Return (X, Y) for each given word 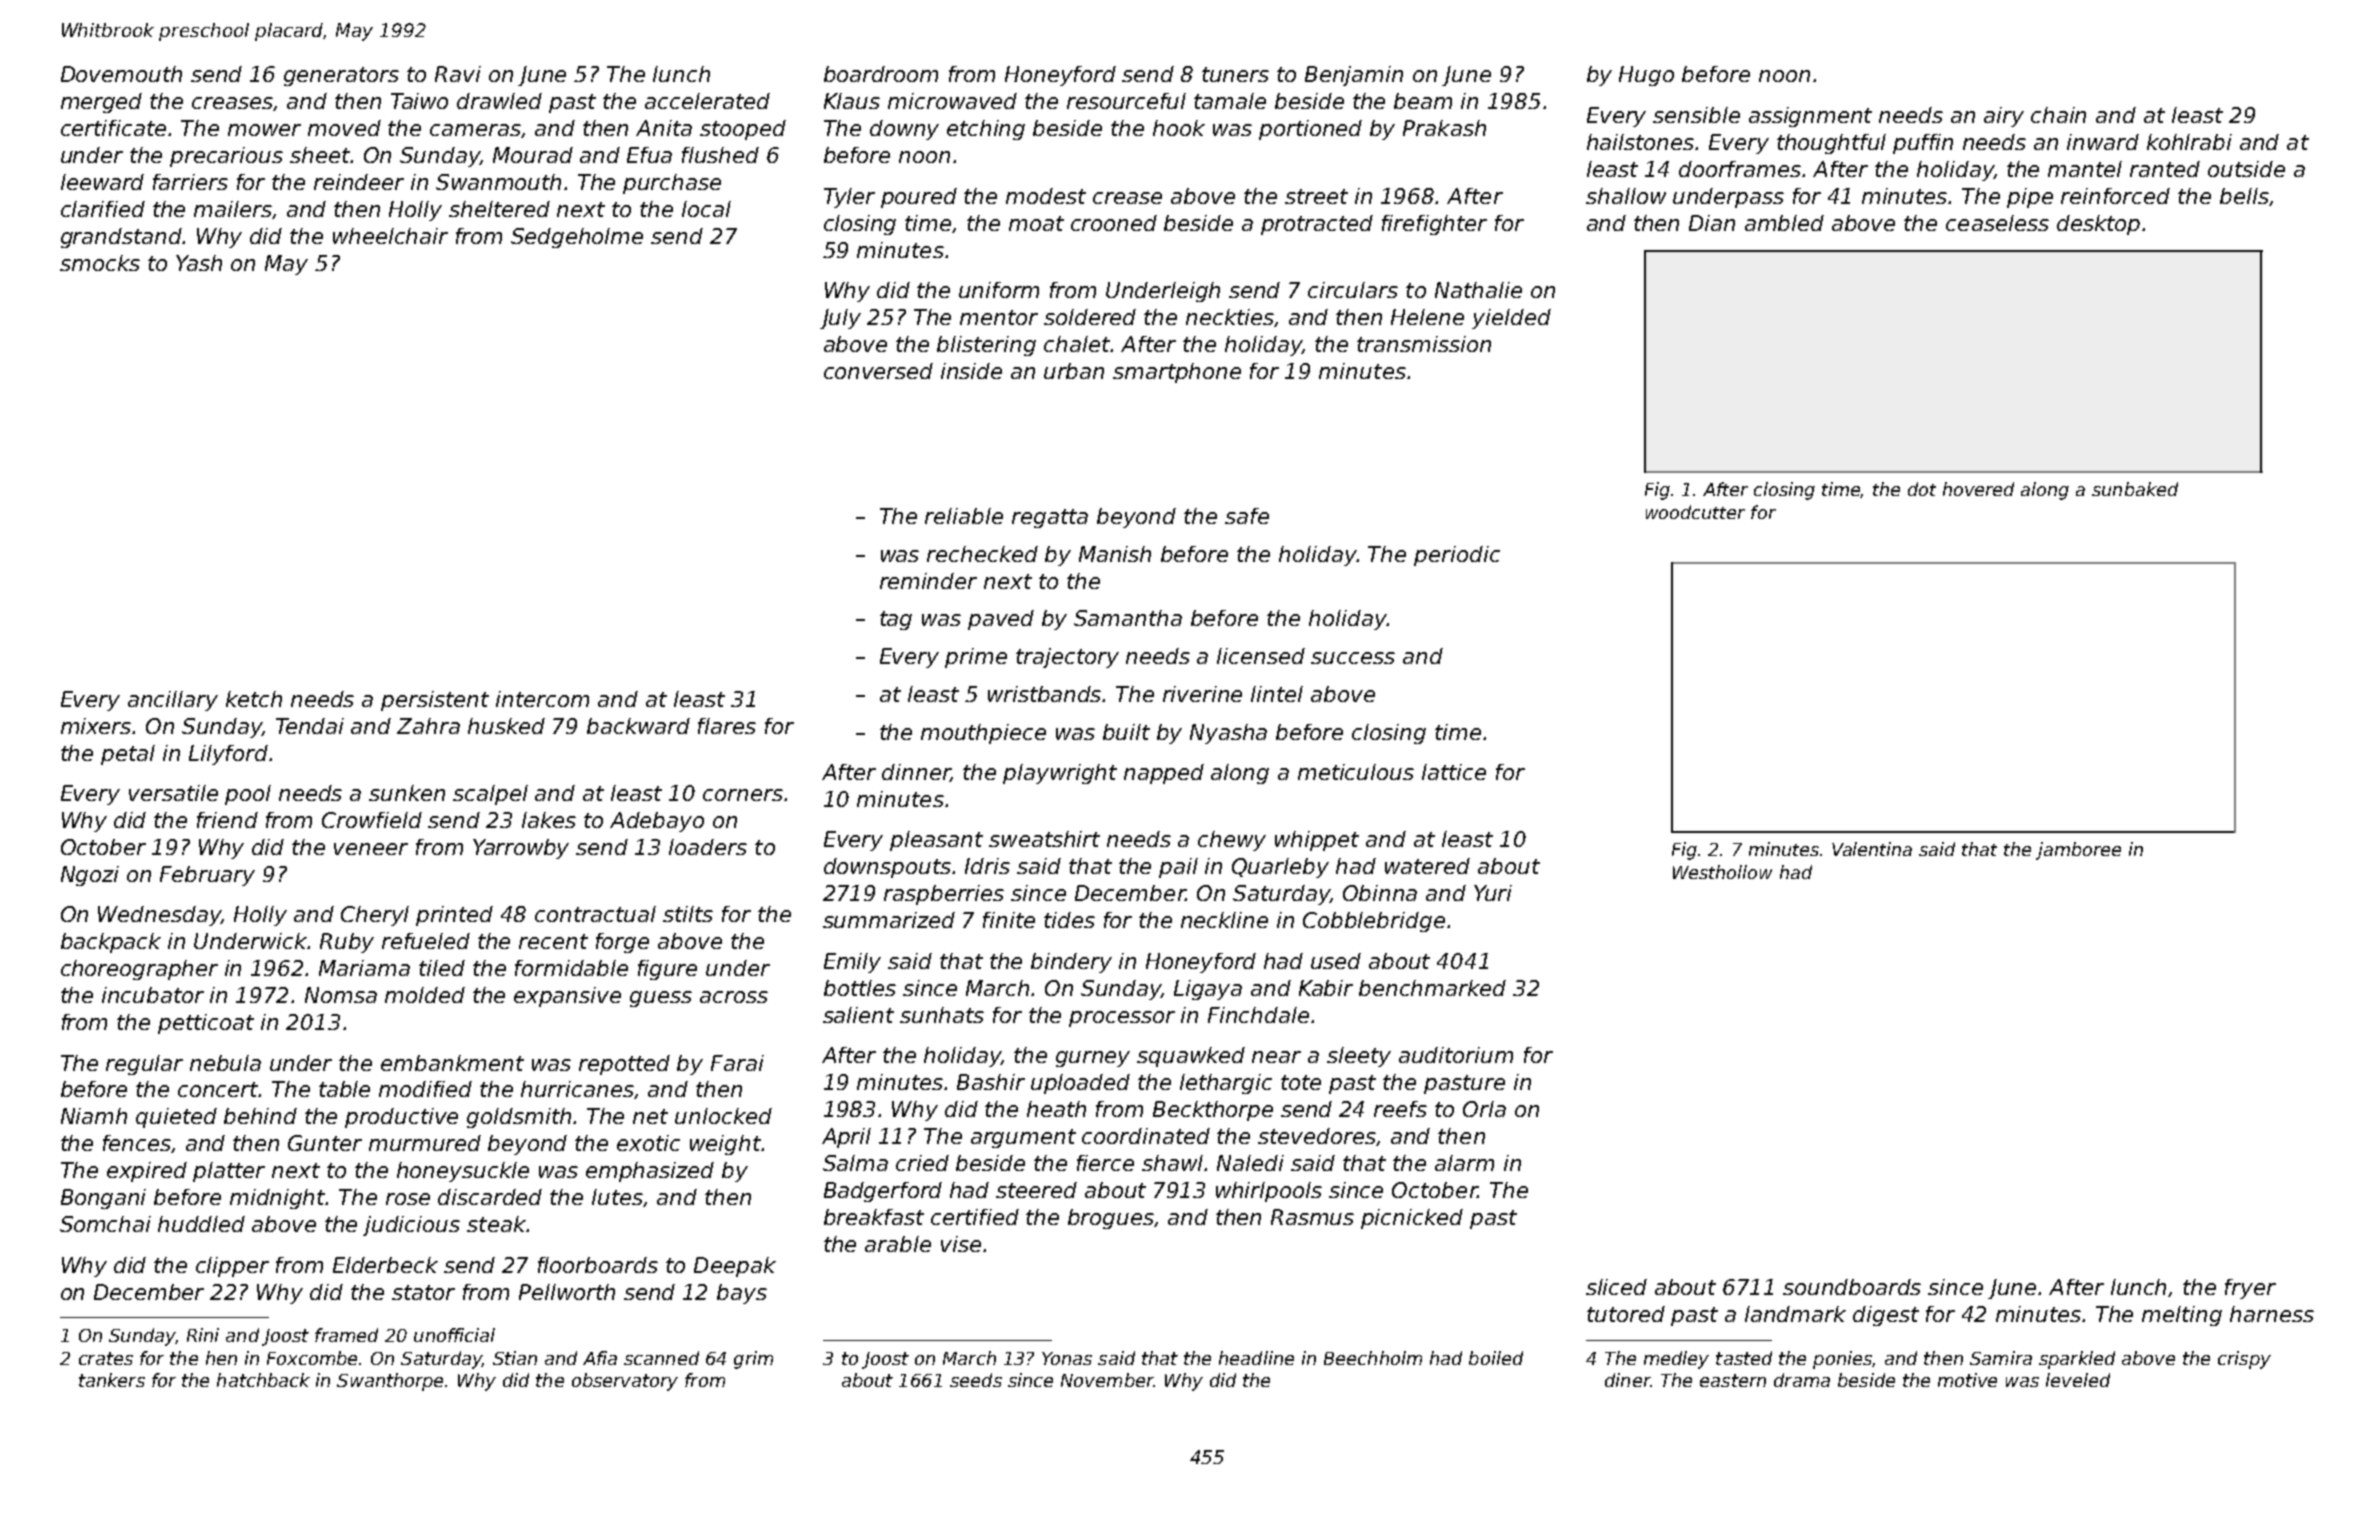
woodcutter (1695, 512)
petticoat (206, 1024)
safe (1247, 516)
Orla (1484, 1109)
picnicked (1412, 1219)
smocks (100, 263)
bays (742, 1294)
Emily (852, 963)
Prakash (1444, 128)
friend (227, 820)
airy (2004, 117)
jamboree (2078, 851)
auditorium (1456, 1055)
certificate (113, 128)
